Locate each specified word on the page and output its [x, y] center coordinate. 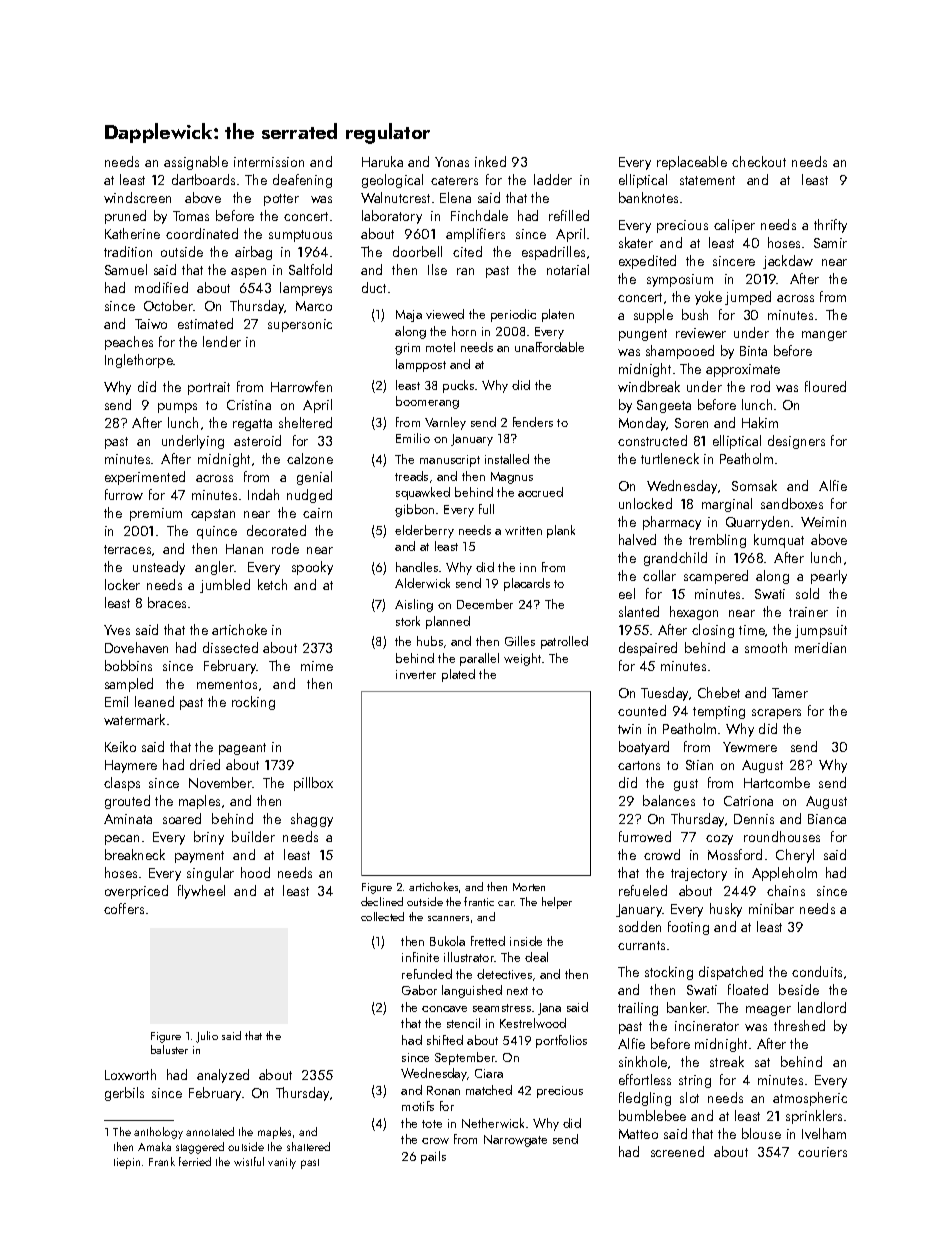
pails [433, 1157]
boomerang [427, 402]
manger [824, 336]
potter [281, 200]
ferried [195, 1161]
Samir [830, 243]
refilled [569, 215]
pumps [177, 408]
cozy [719, 840]
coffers [124, 908]
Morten [529, 887]
